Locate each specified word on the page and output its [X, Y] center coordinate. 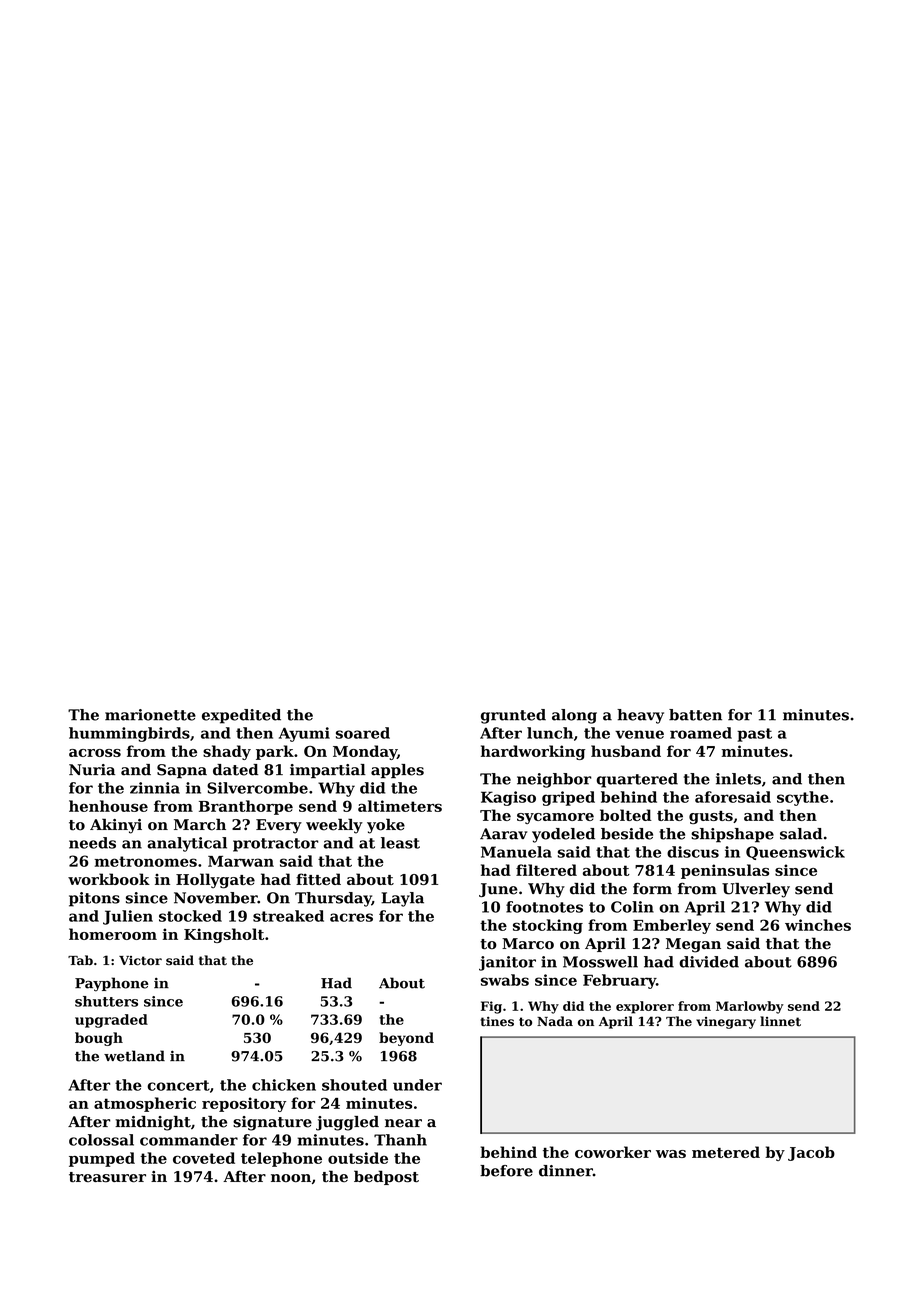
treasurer [107, 1177]
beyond [406, 1039]
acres [351, 917]
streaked [288, 916]
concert [178, 1085]
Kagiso [508, 798]
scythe [803, 798]
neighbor [554, 780]
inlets [738, 779]
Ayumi [304, 734]
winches [818, 925]
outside [358, 1158]
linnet [780, 1021]
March [200, 824]
